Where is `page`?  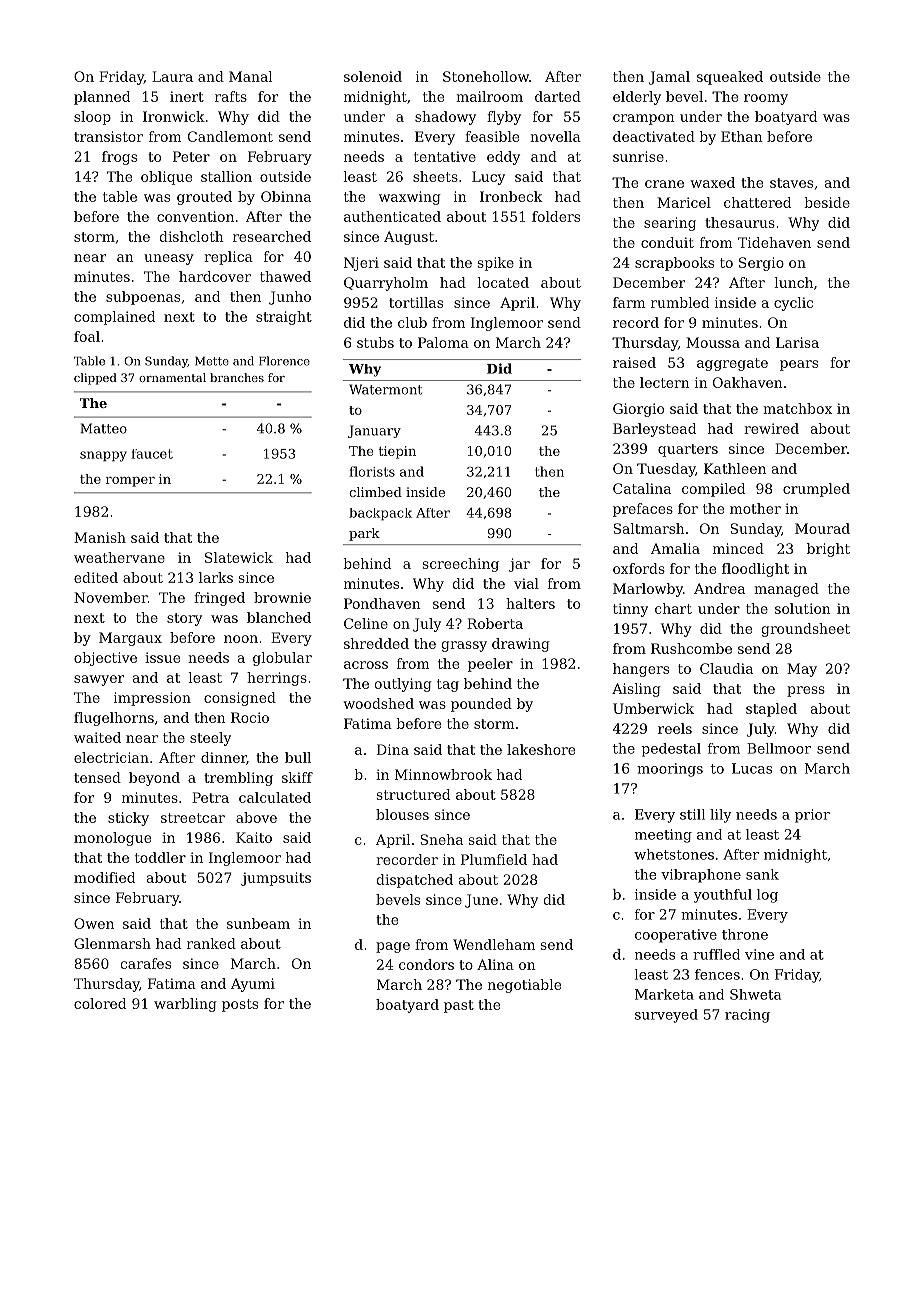 page is located at coordinates (393, 947).
